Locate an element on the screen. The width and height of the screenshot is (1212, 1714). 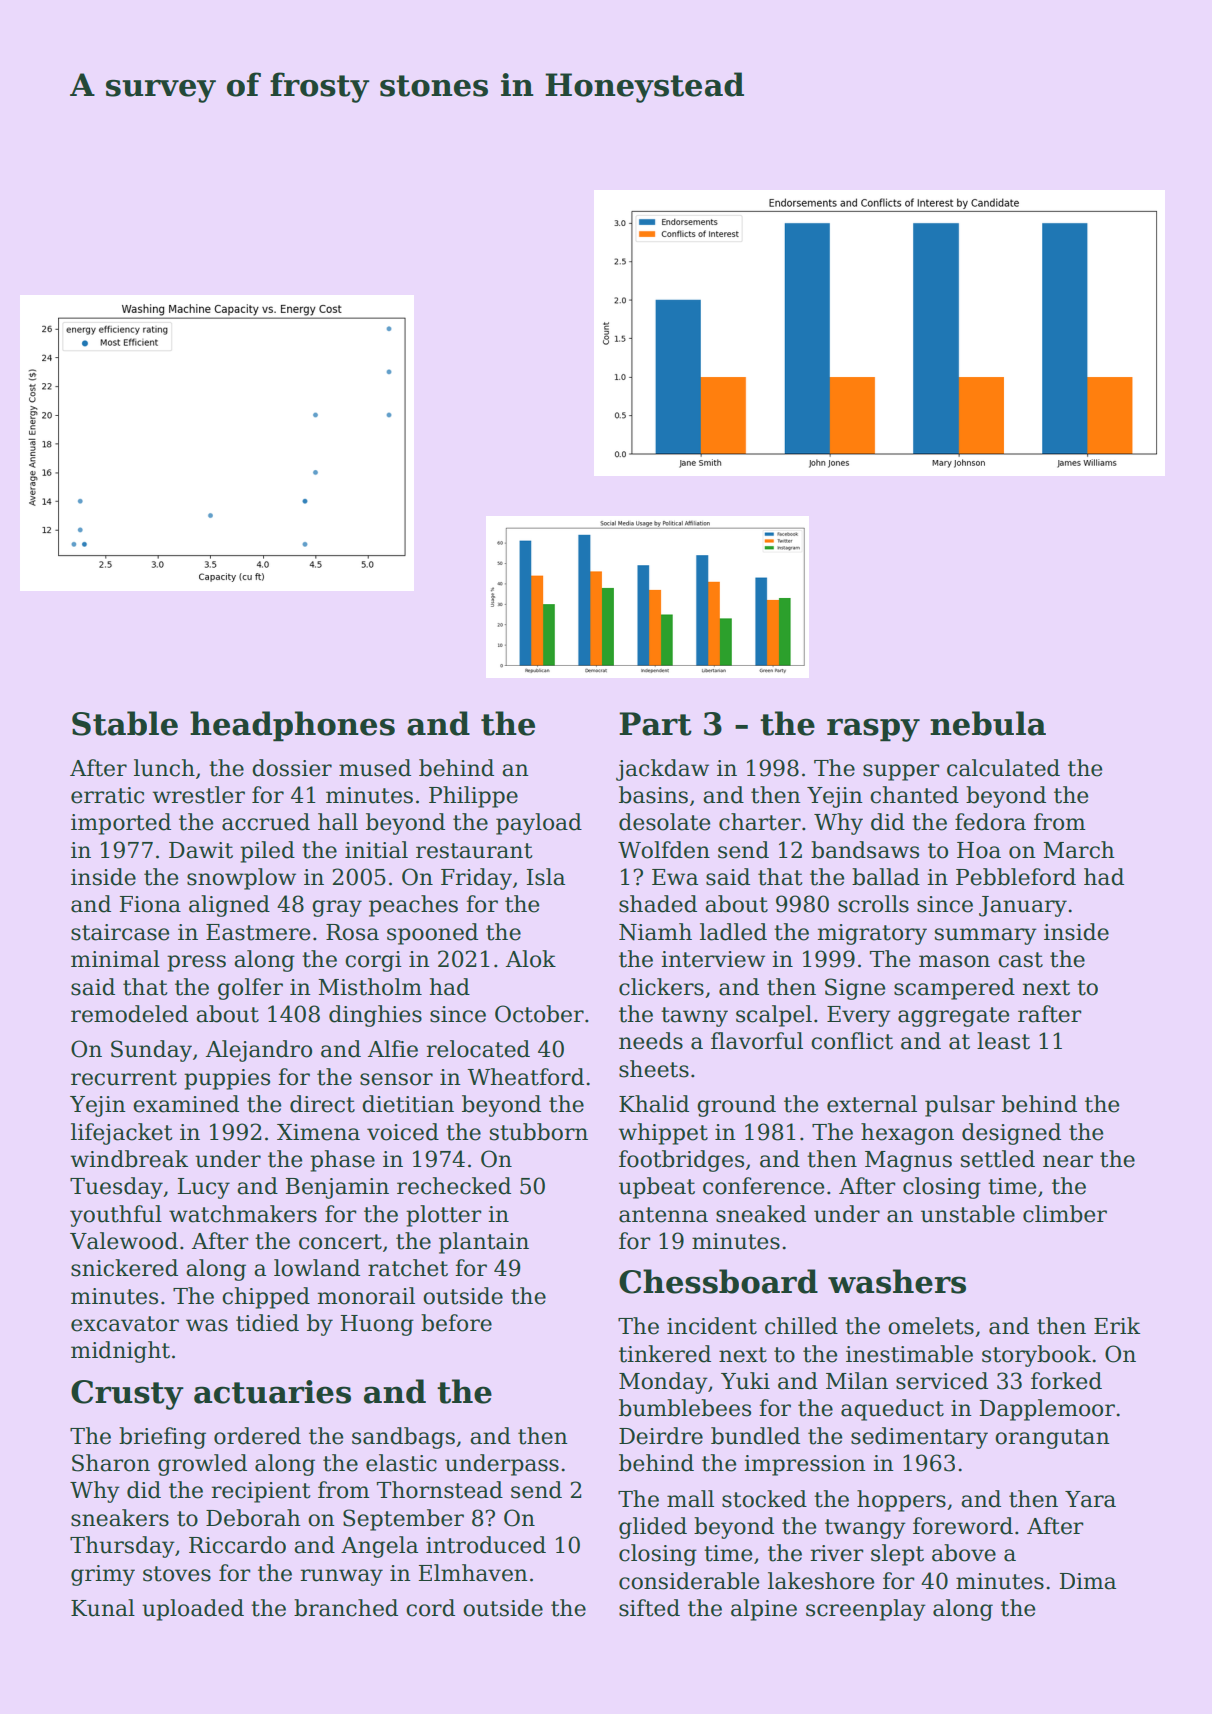
Riccardo is located at coordinates (237, 1545).
